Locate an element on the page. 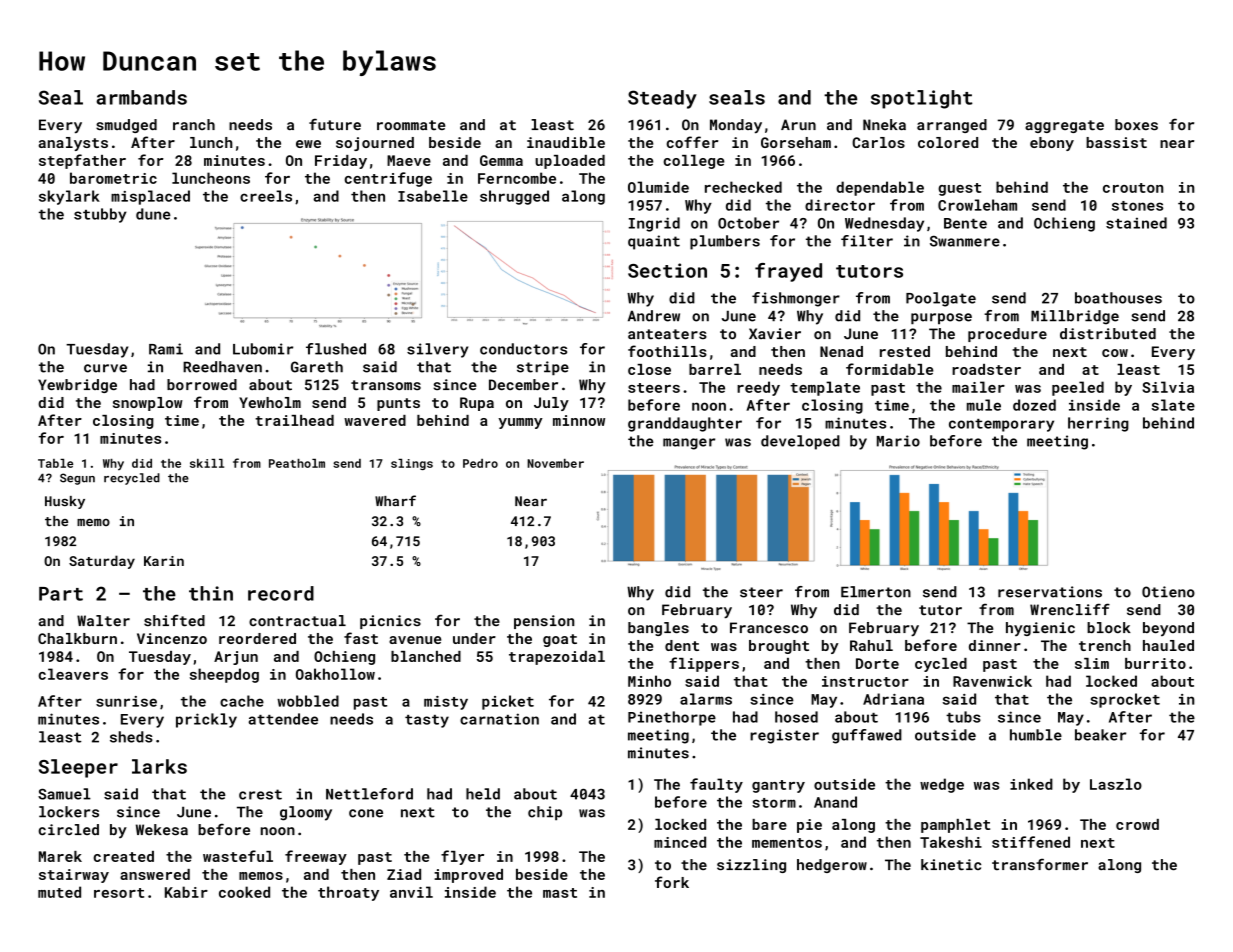  armbands is located at coordinates (141, 97).
